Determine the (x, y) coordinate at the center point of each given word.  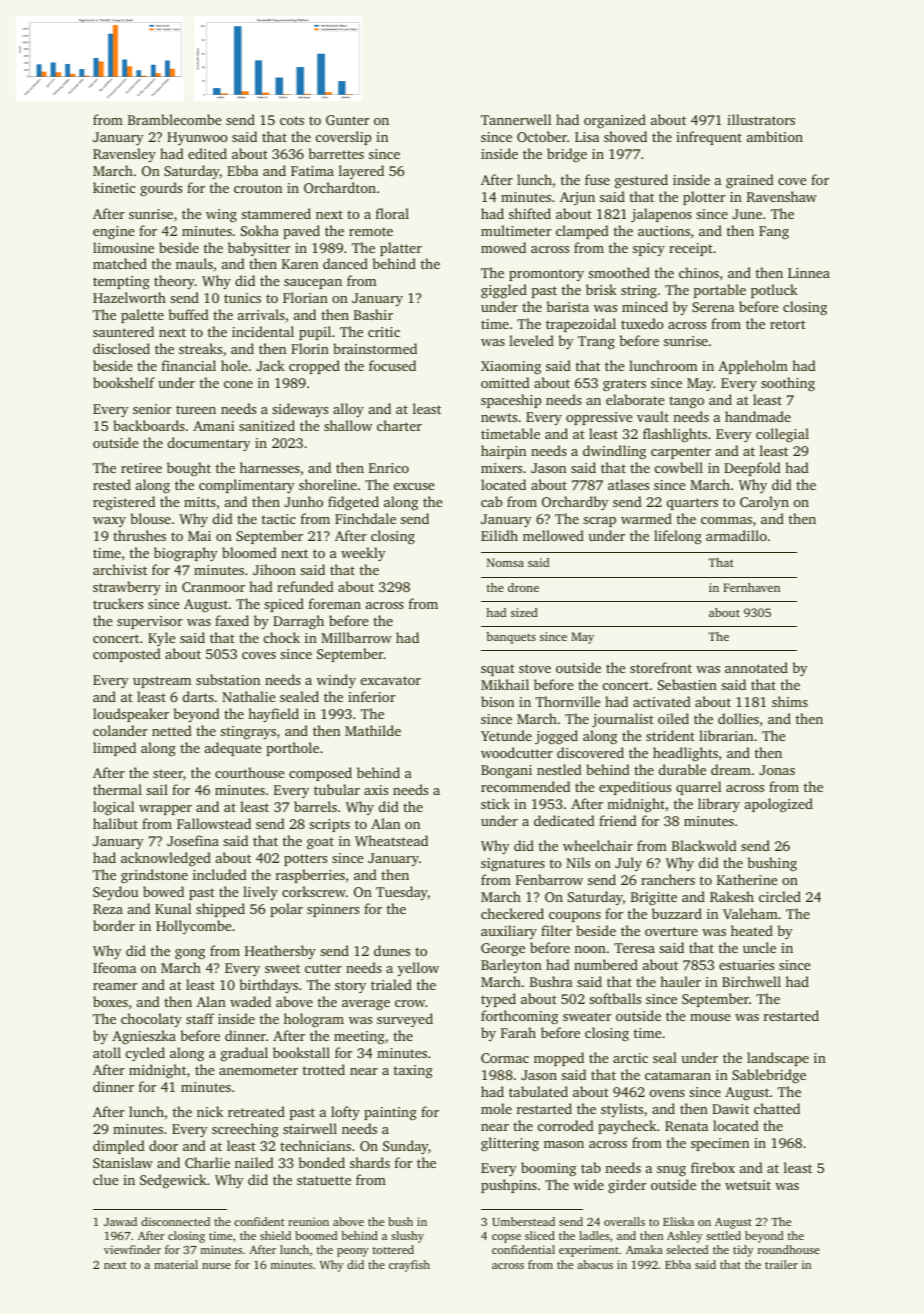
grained (750, 181)
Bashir (373, 314)
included (220, 874)
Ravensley (124, 155)
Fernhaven (751, 587)
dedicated (564, 820)
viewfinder (132, 1249)
